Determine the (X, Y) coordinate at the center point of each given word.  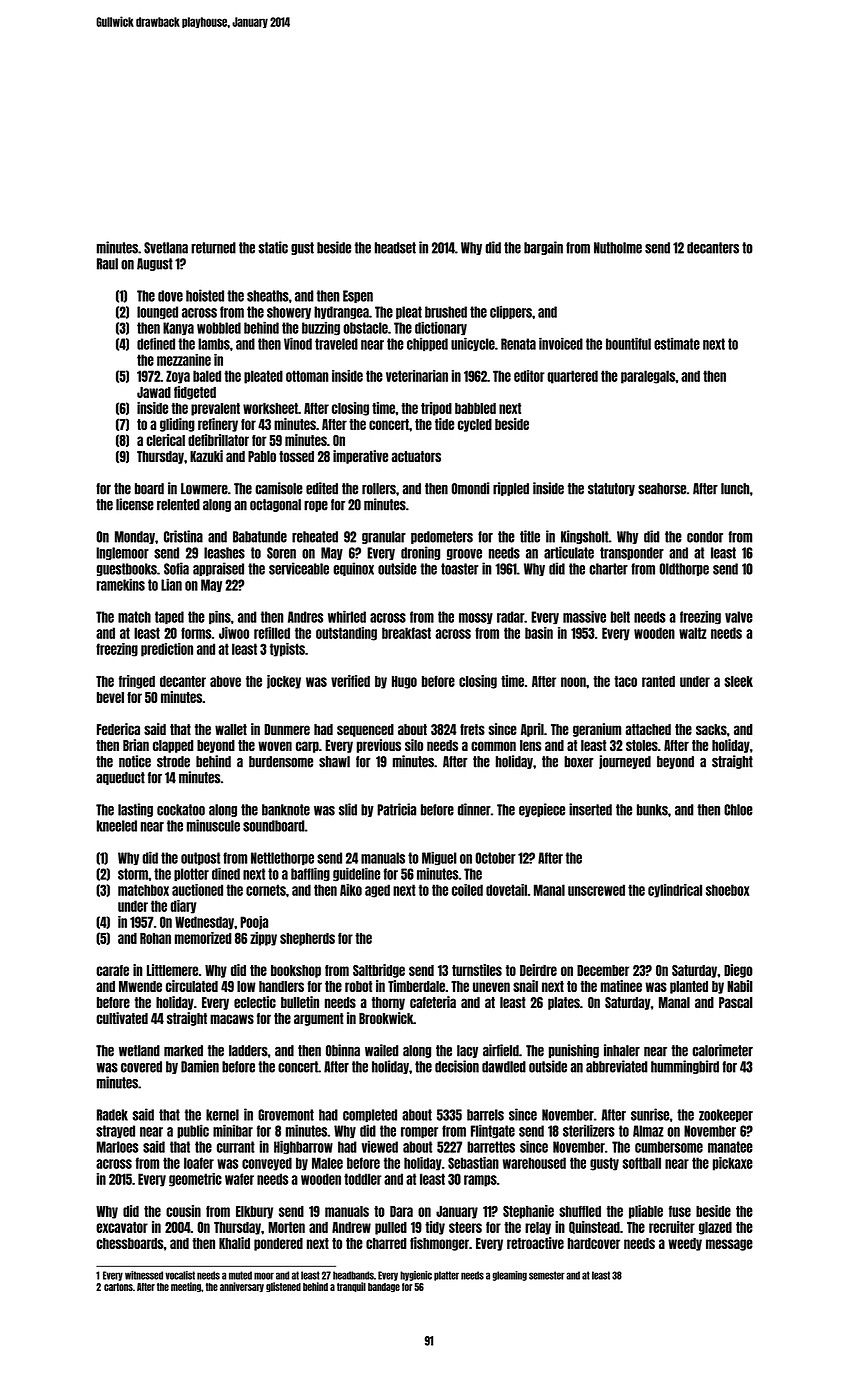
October (495, 858)
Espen (358, 296)
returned (213, 248)
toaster (460, 569)
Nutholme (618, 248)
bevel (110, 697)
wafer (239, 1179)
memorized (203, 938)
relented (178, 505)
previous (379, 746)
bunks (652, 810)
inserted (590, 809)
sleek (738, 681)
